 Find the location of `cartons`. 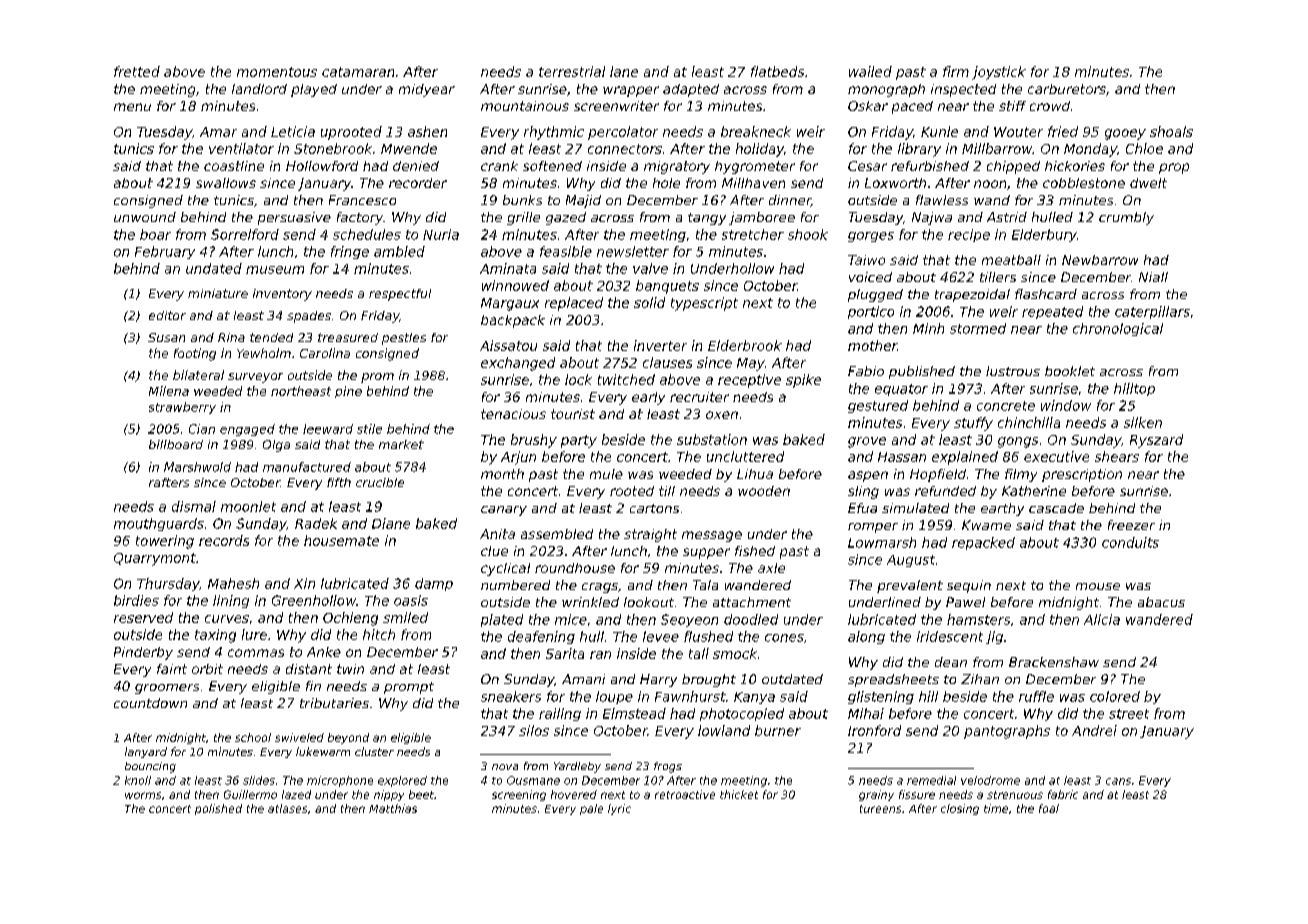

cartons is located at coordinates (654, 508).
